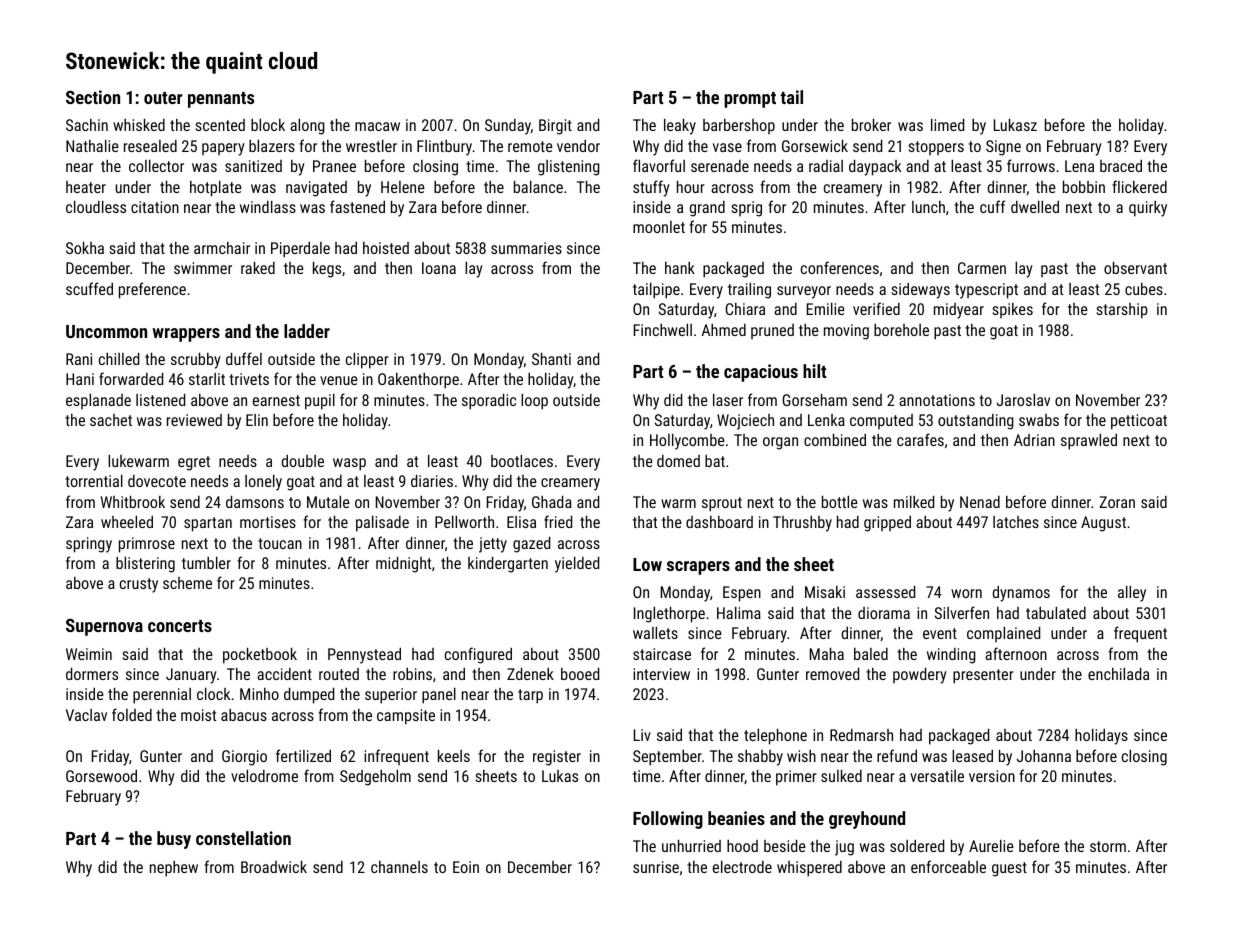  What do you see at coordinates (966, 593) in the screenshot?
I see `worn` at bounding box center [966, 593].
